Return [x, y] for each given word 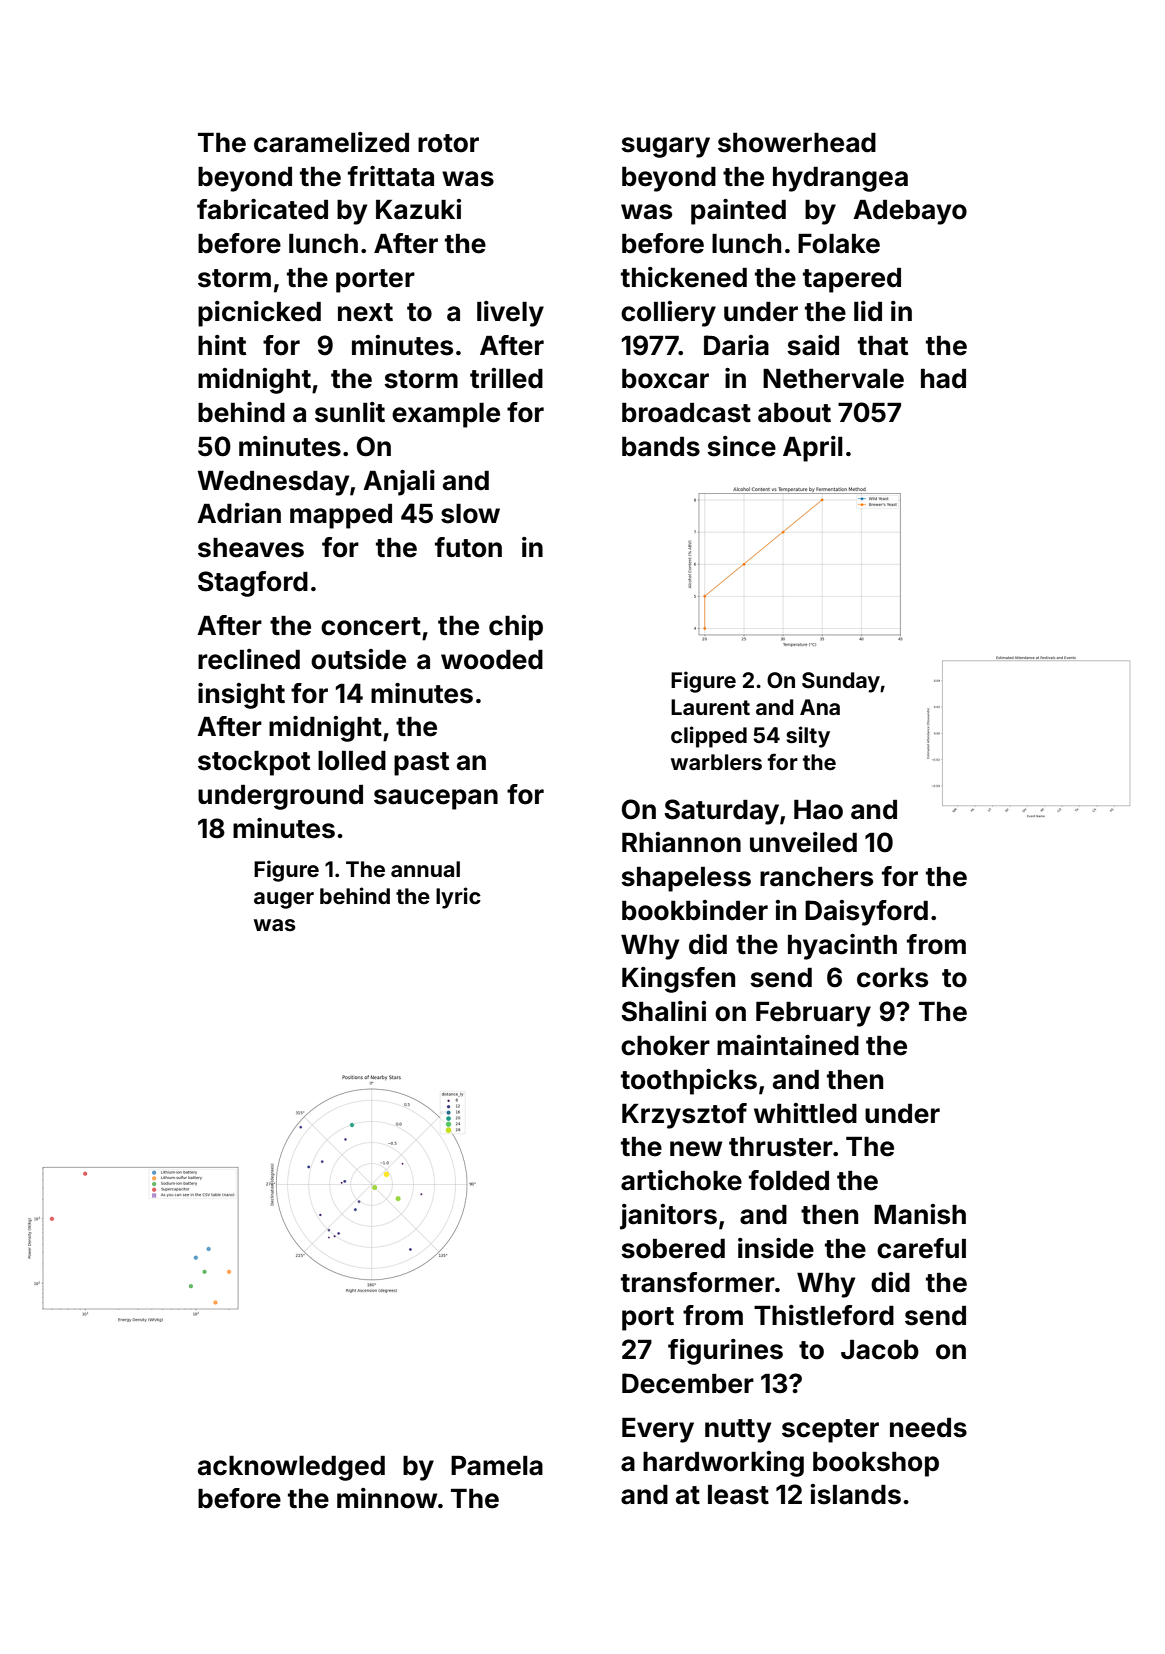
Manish [920, 1214]
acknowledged [291, 1468]
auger [284, 900]
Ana [820, 707]
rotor [448, 143]
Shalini [663, 1011]
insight [241, 696]
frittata [391, 176]
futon [468, 547]
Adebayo [910, 212]
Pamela [497, 1466]
